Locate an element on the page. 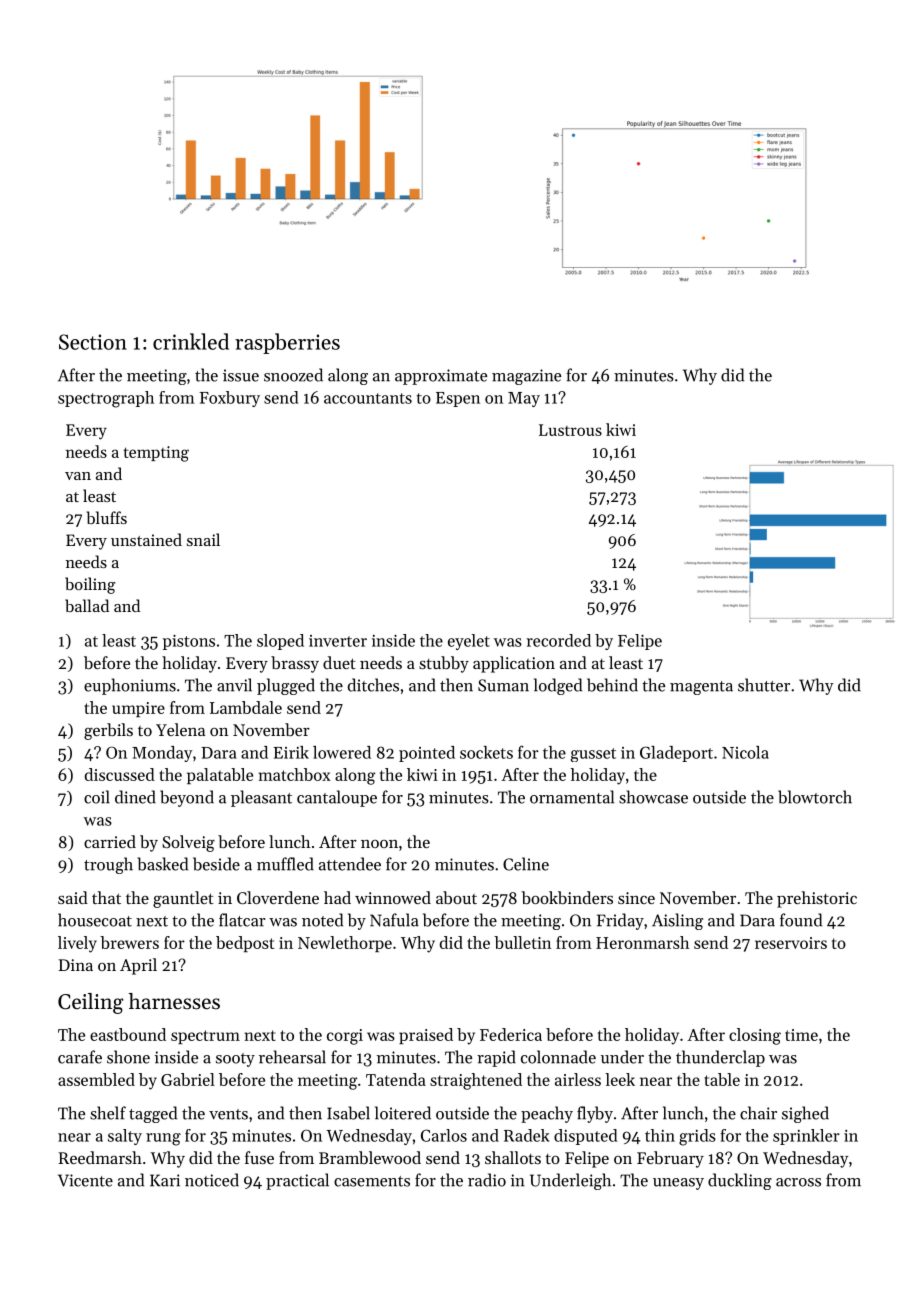 This page has height=1308, width=924. accountants is located at coordinates (368, 398).
